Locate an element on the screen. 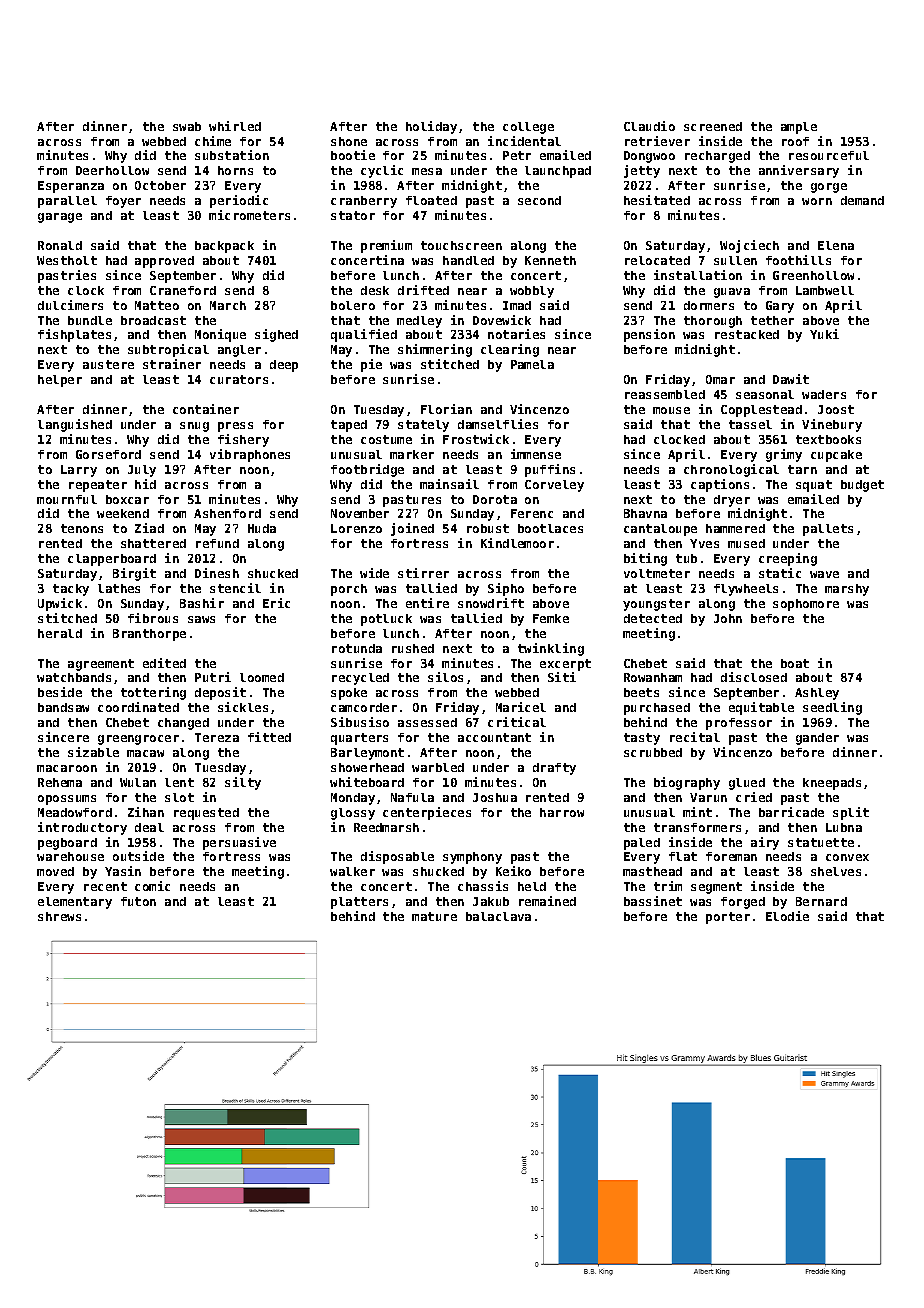 Image resolution: width=924 pixels, height=1308 pixels. bandsaw is located at coordinates (63, 707).
